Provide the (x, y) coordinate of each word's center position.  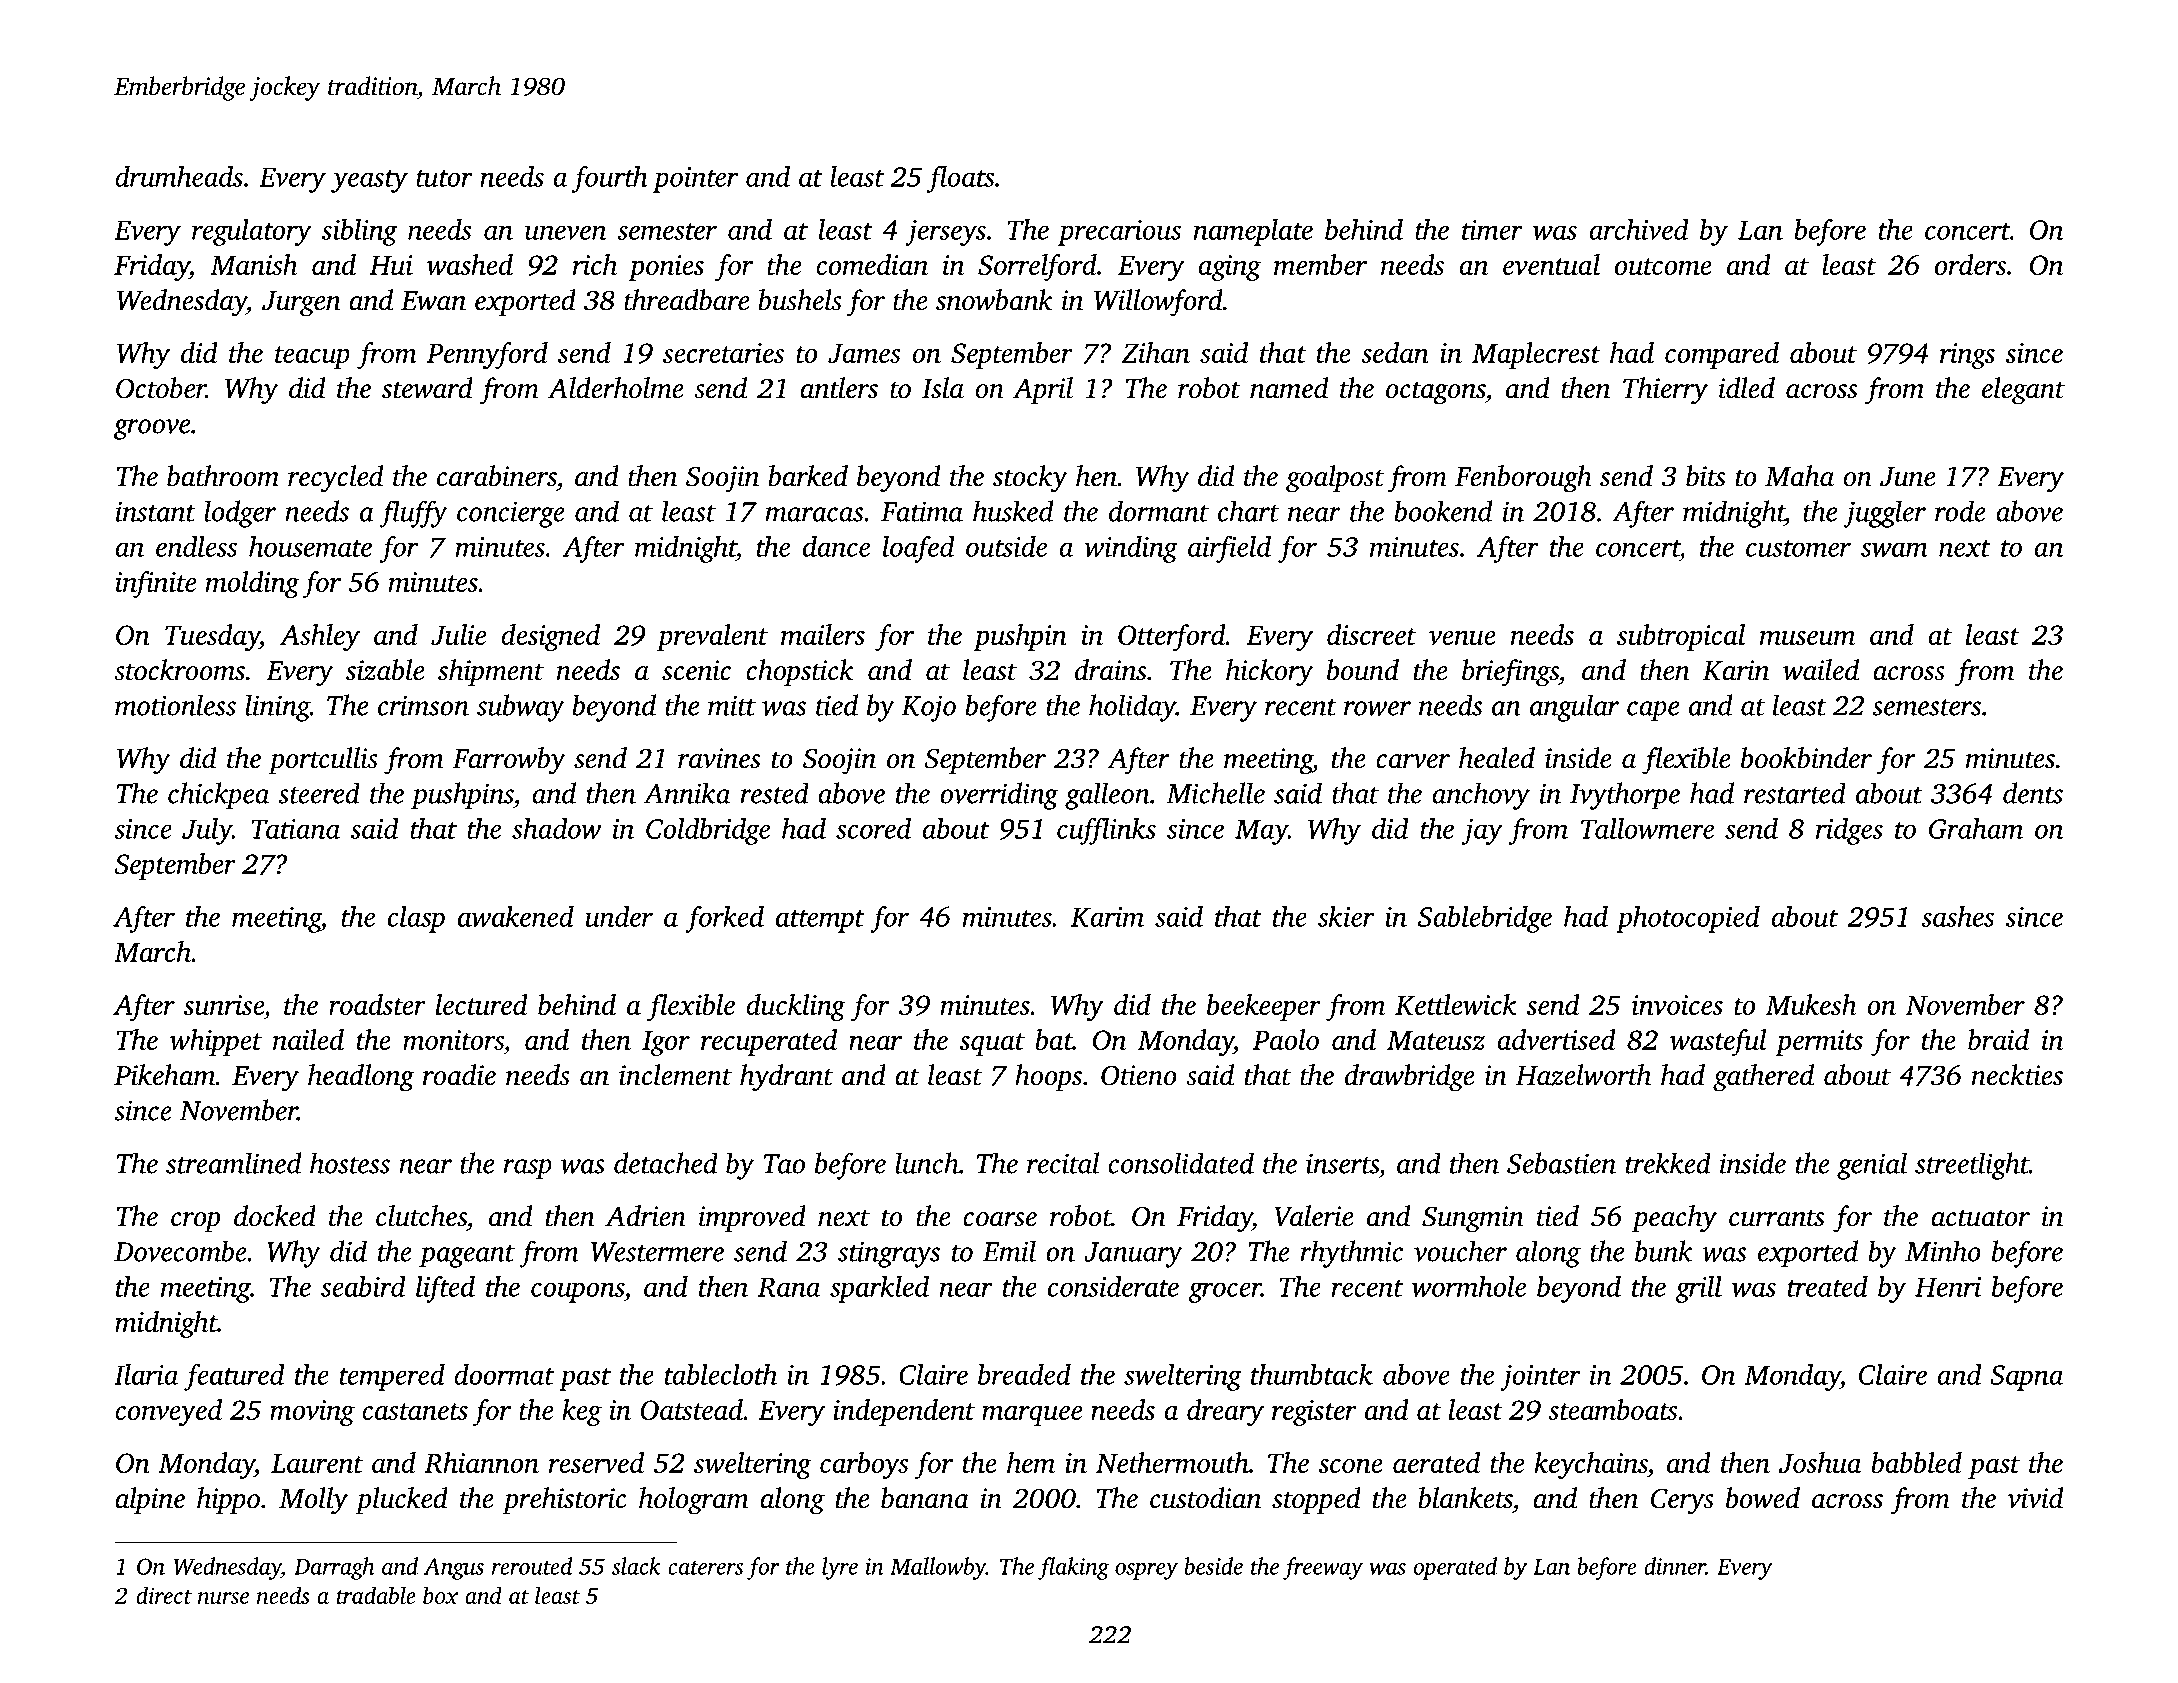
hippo (228, 1500)
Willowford (1158, 303)
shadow (556, 828)
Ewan (433, 301)
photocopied (1688, 919)
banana (925, 1498)
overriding (999, 796)
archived (1639, 229)
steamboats (1613, 1409)
